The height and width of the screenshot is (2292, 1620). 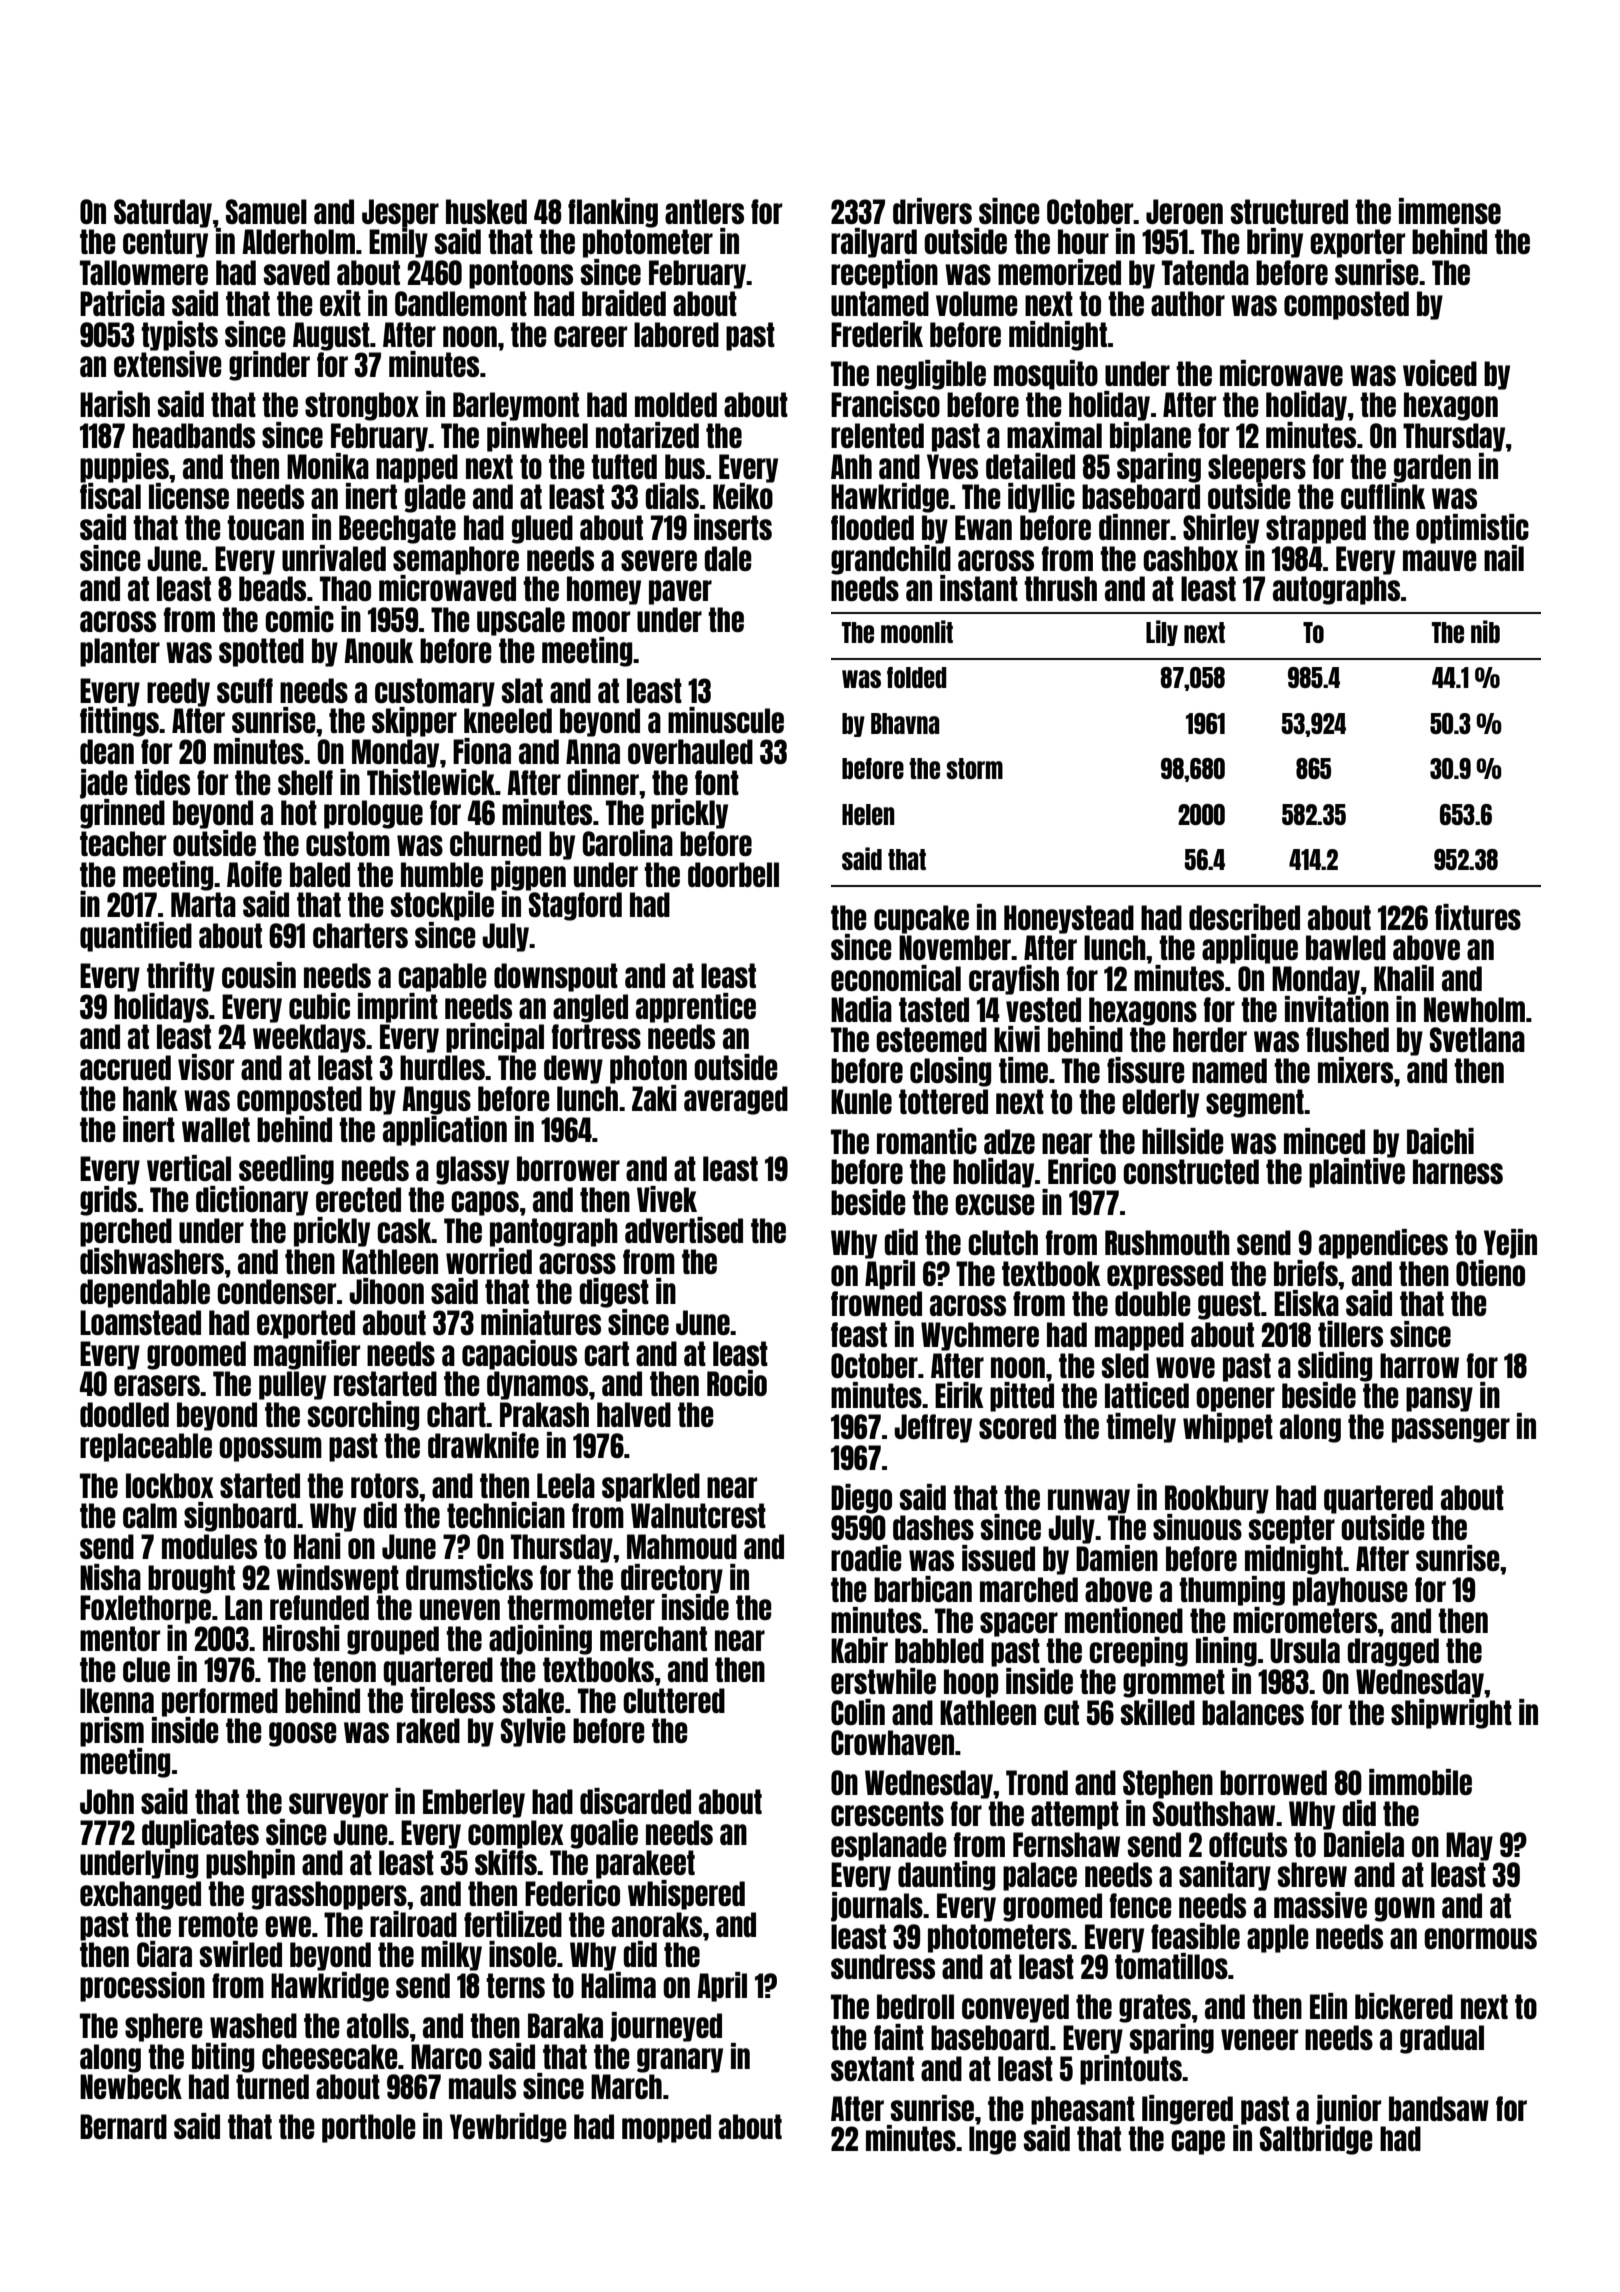 I want to click on porthole, so click(x=369, y=2128).
